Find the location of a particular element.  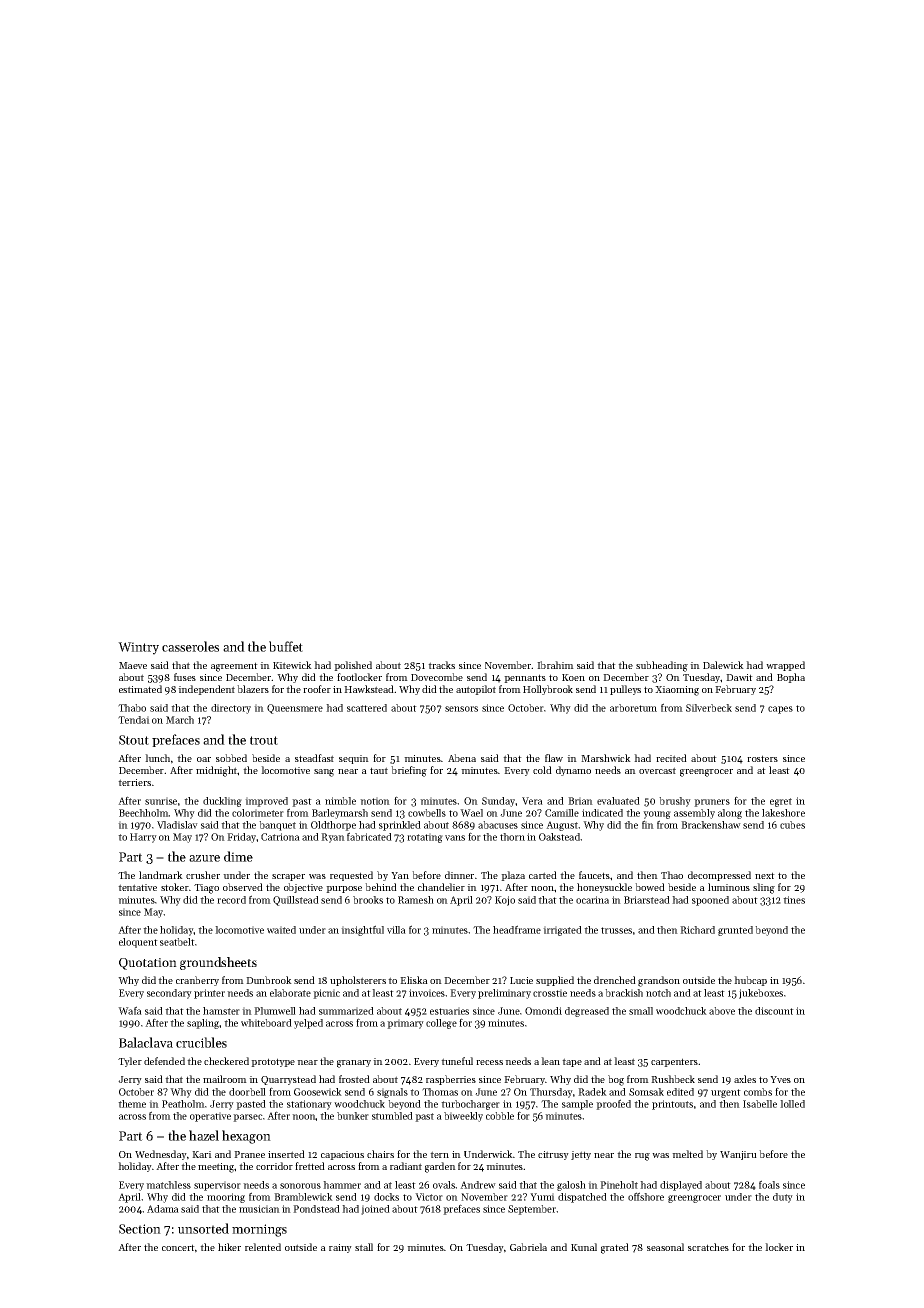

tentative is located at coordinates (137, 887).
